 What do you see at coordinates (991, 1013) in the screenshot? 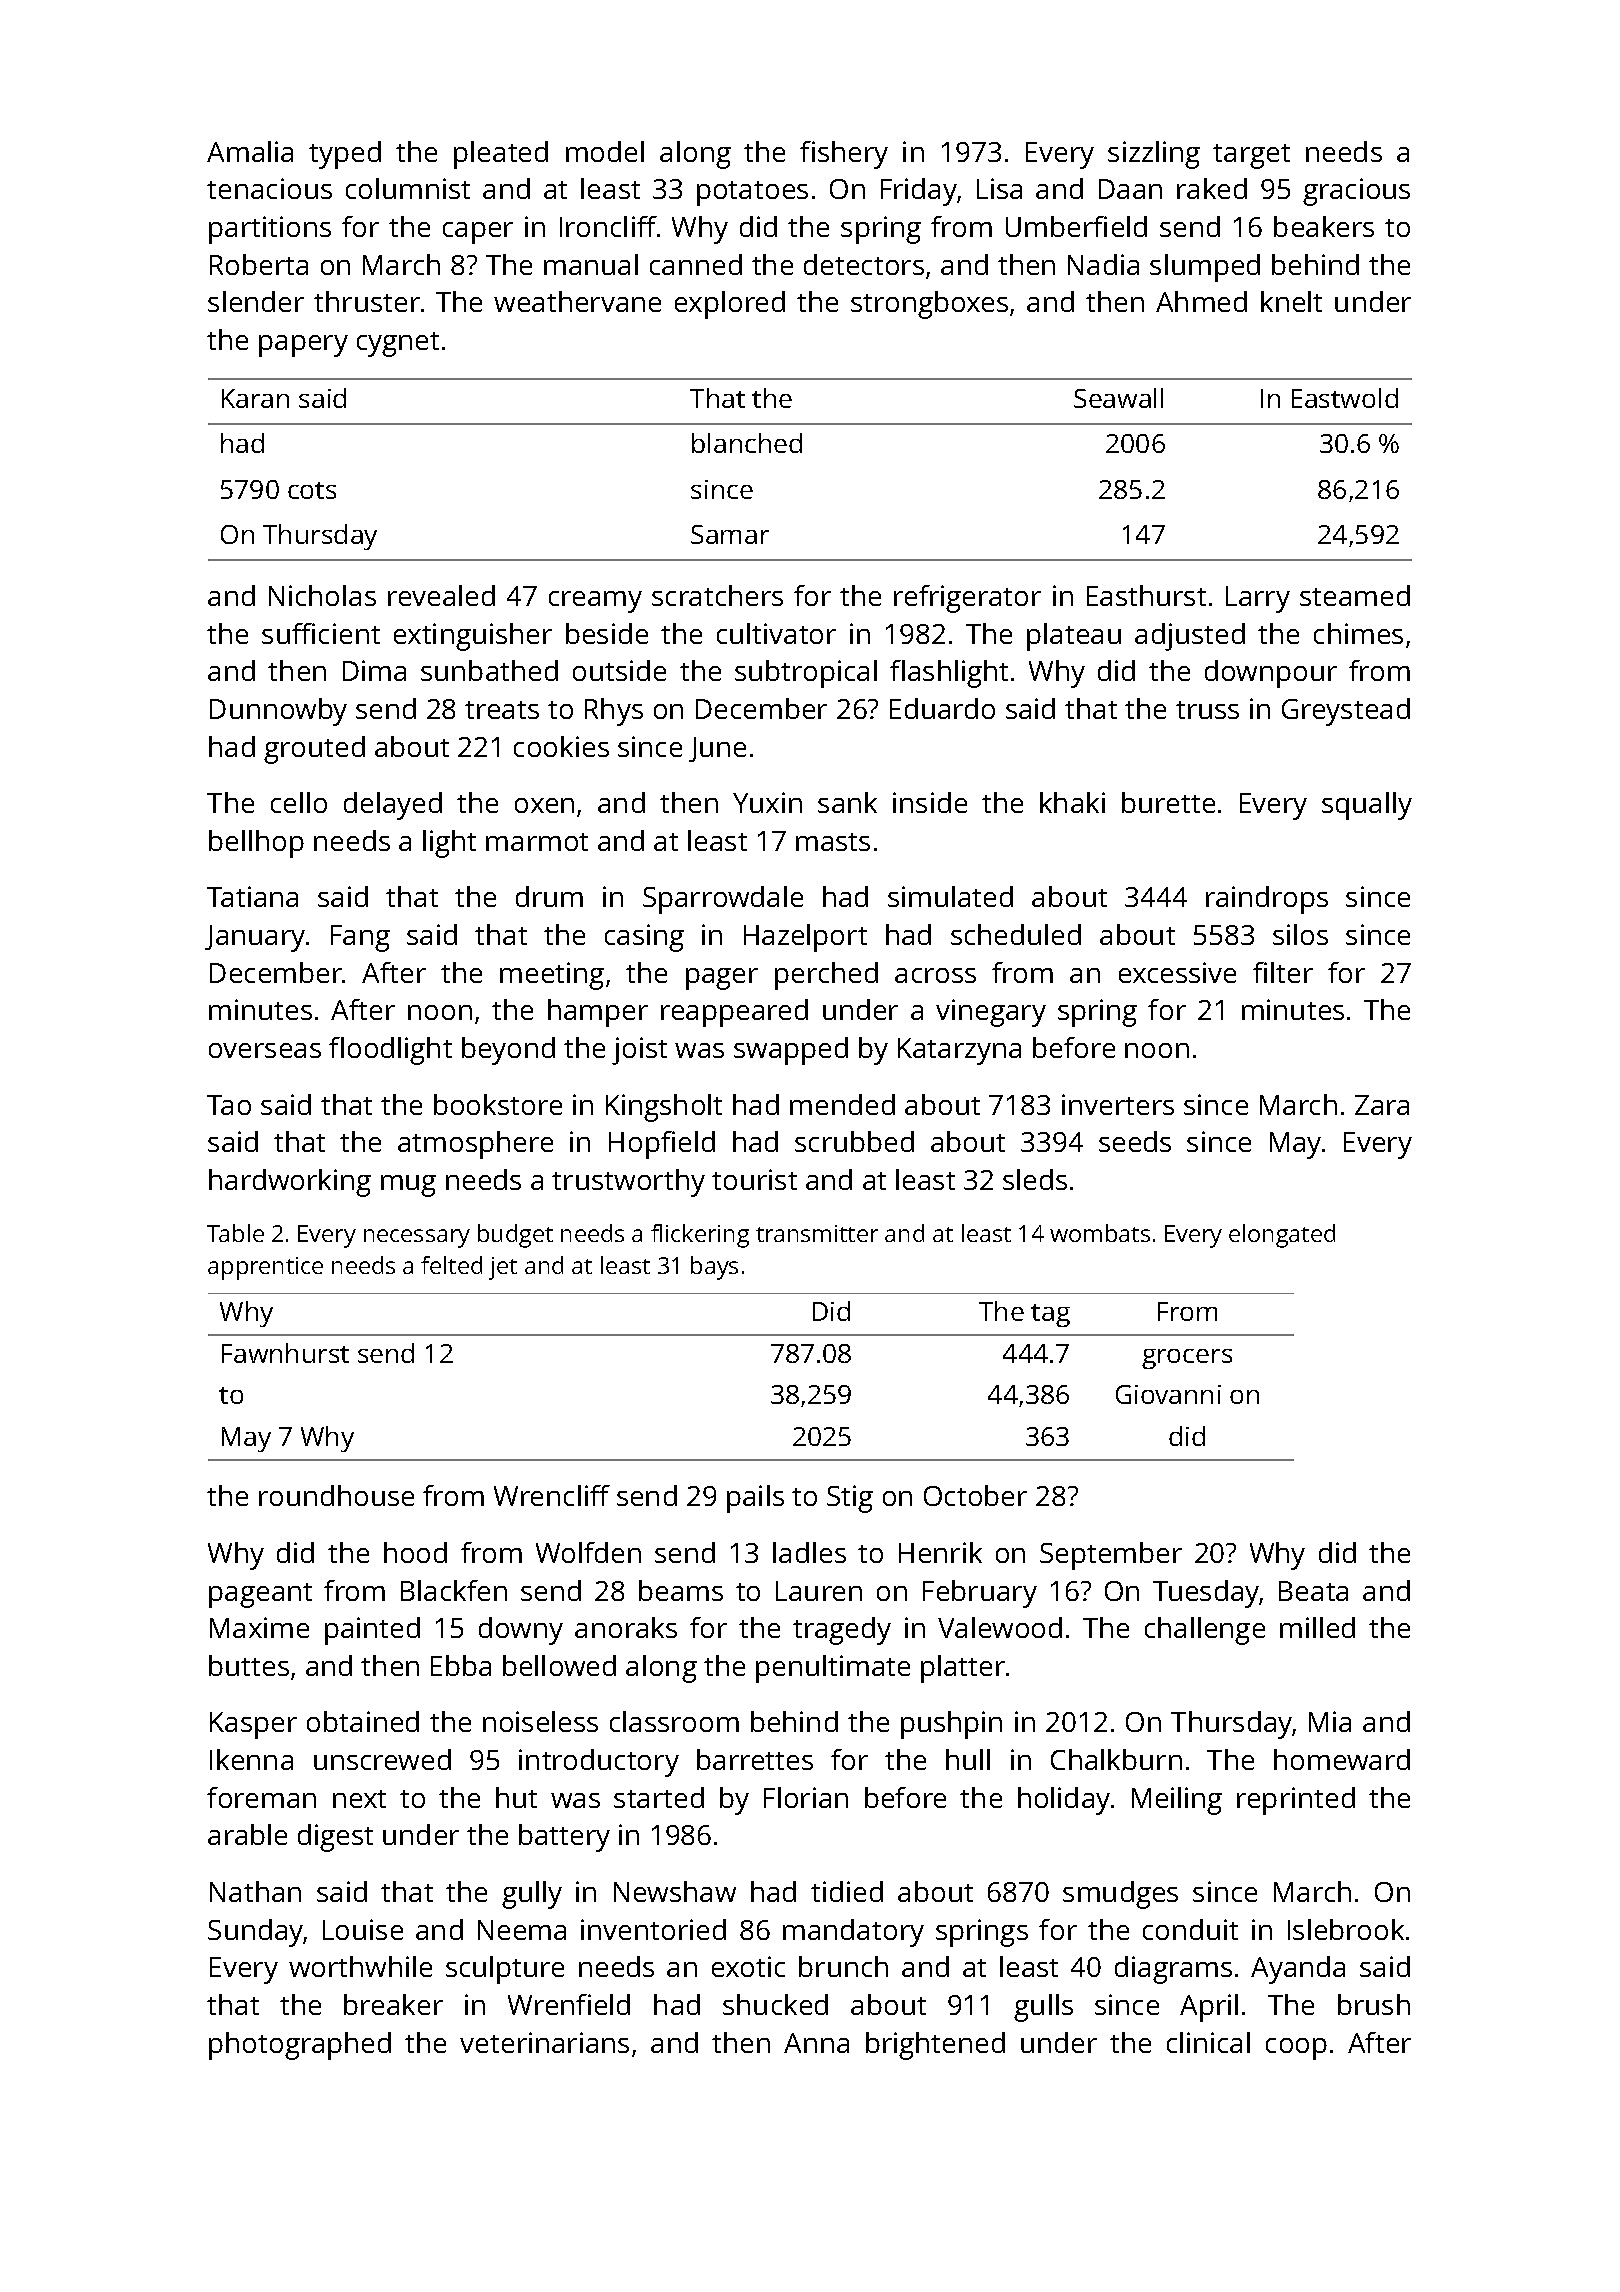
I see `vinegary` at bounding box center [991, 1013].
